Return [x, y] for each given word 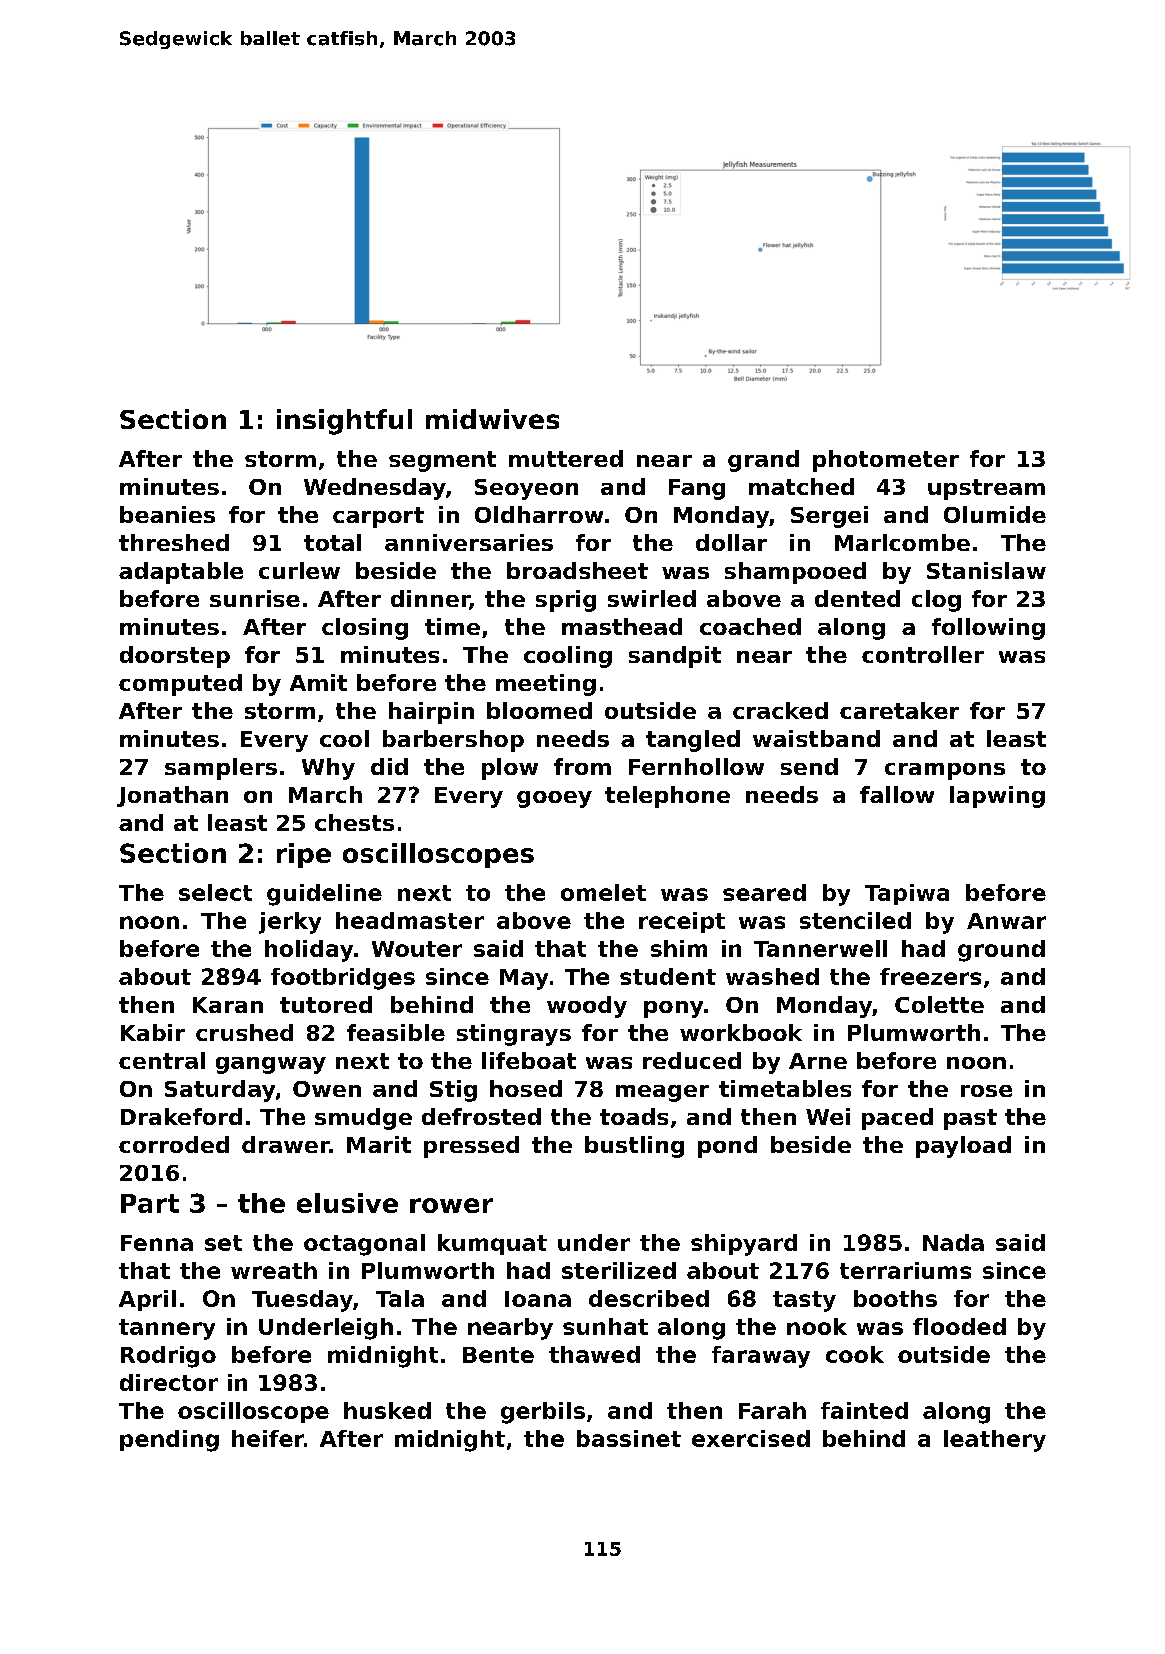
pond [727, 1147]
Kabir [153, 1032]
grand [763, 461]
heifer [268, 1438]
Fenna [157, 1243]
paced [897, 1119]
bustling [634, 1147]
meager [662, 1093]
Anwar [1006, 921]
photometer [886, 461]
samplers [221, 769]
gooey [554, 799]
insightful [344, 422]
